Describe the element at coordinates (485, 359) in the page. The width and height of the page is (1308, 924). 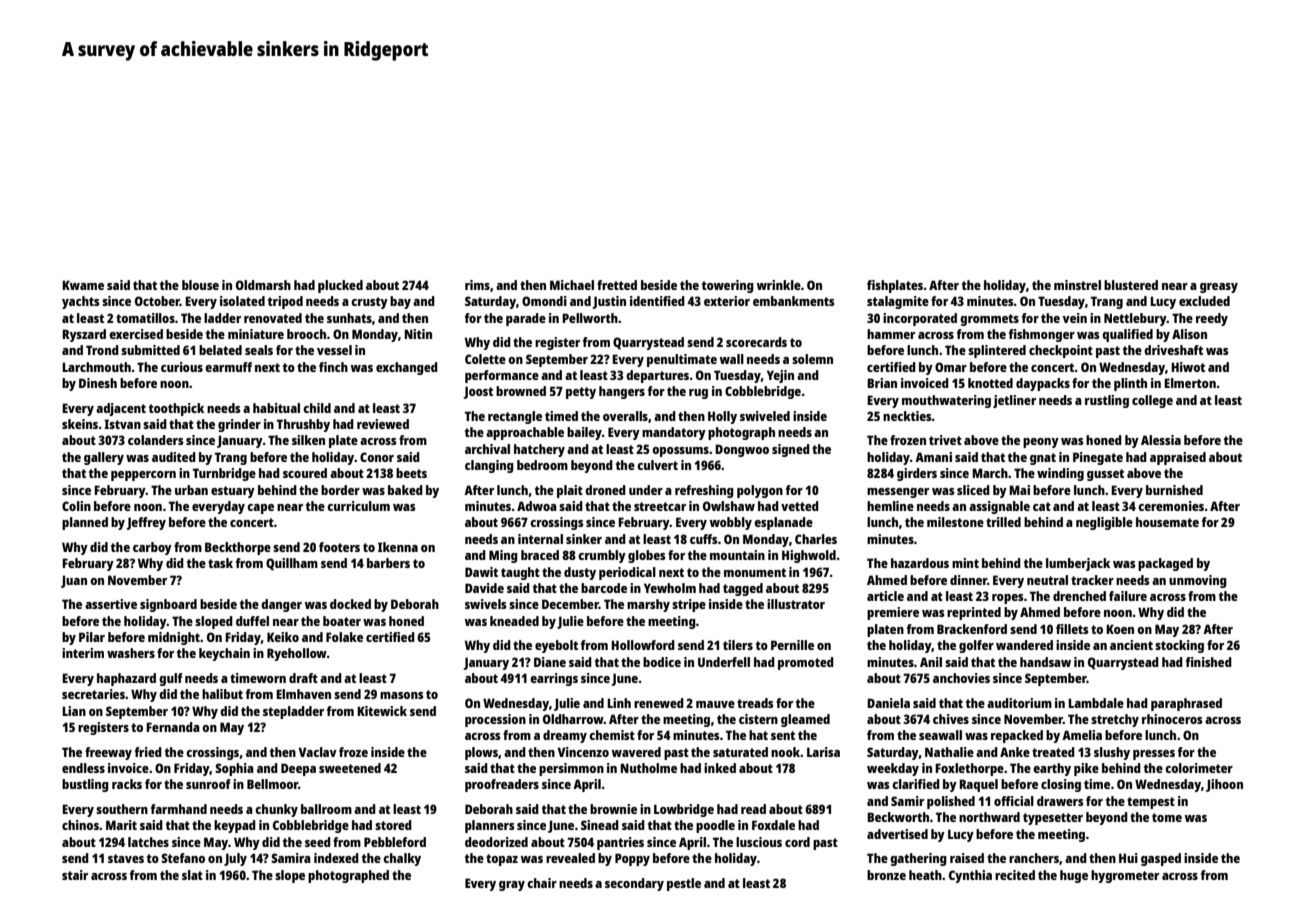
I see `Colette` at that location.
